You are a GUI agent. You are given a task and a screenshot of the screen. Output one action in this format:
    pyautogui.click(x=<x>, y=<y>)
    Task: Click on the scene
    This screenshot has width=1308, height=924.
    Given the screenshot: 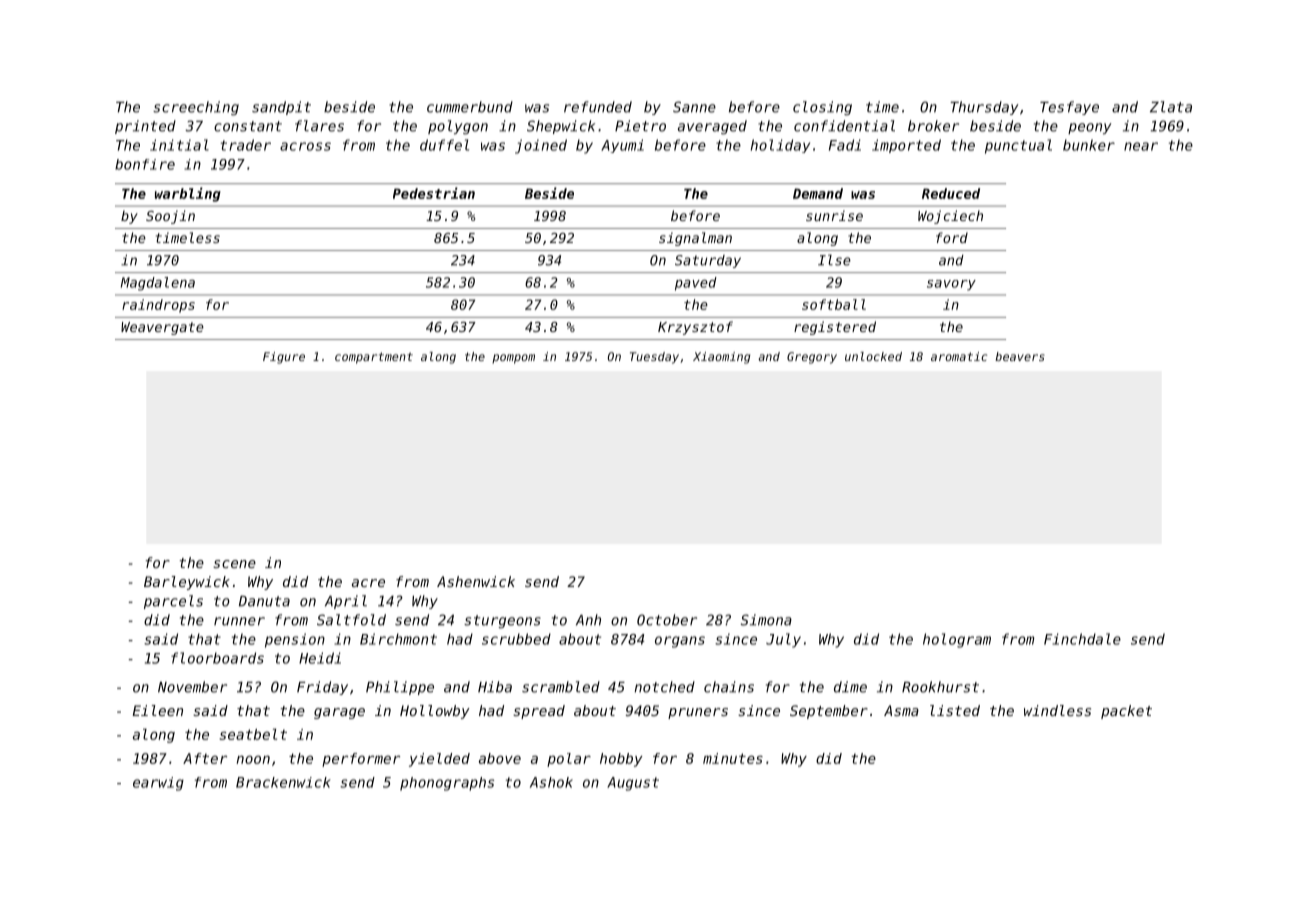 What is the action you would take?
    pyautogui.click(x=234, y=564)
